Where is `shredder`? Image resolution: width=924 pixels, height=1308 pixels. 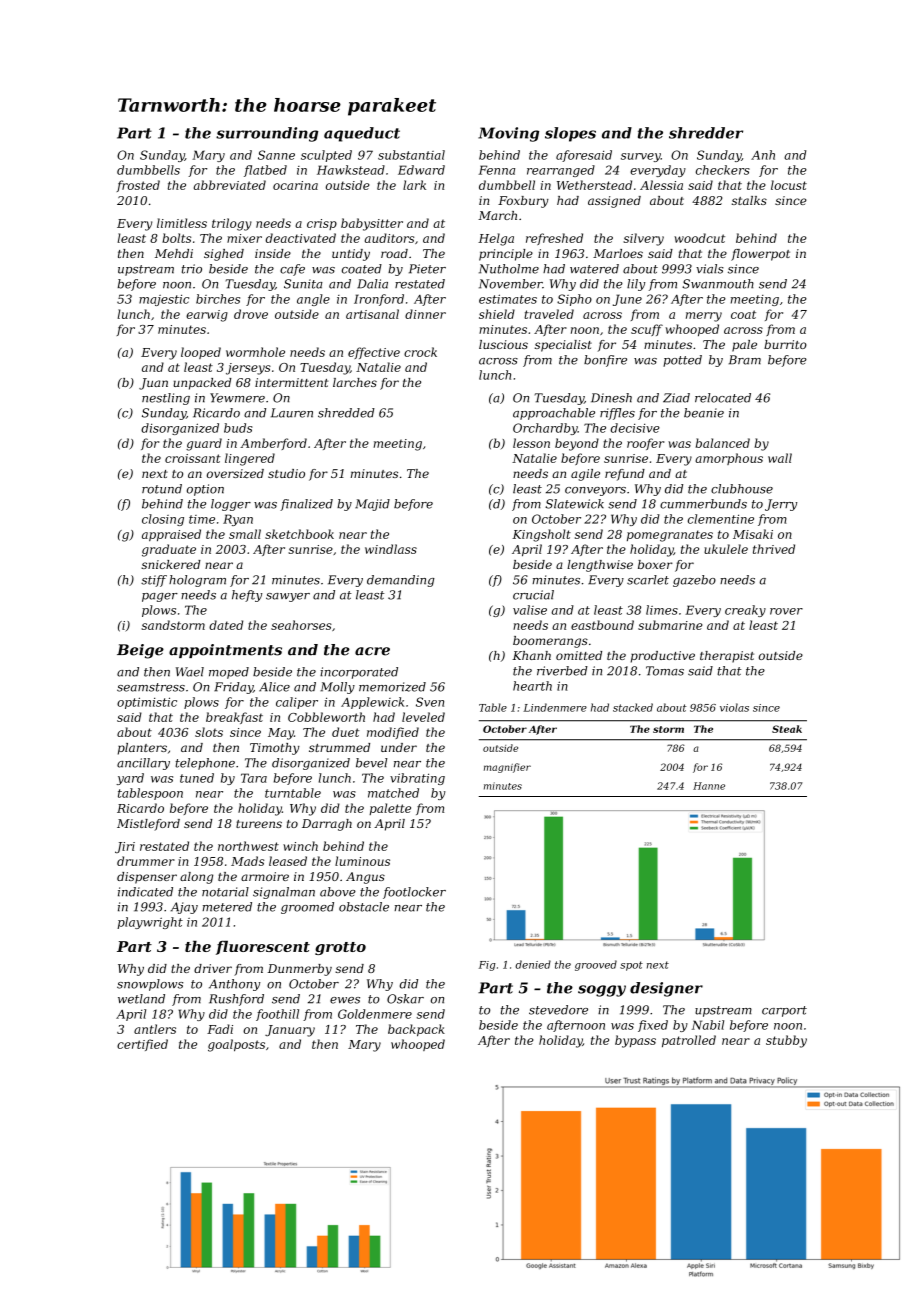 shredder is located at coordinates (706, 133).
